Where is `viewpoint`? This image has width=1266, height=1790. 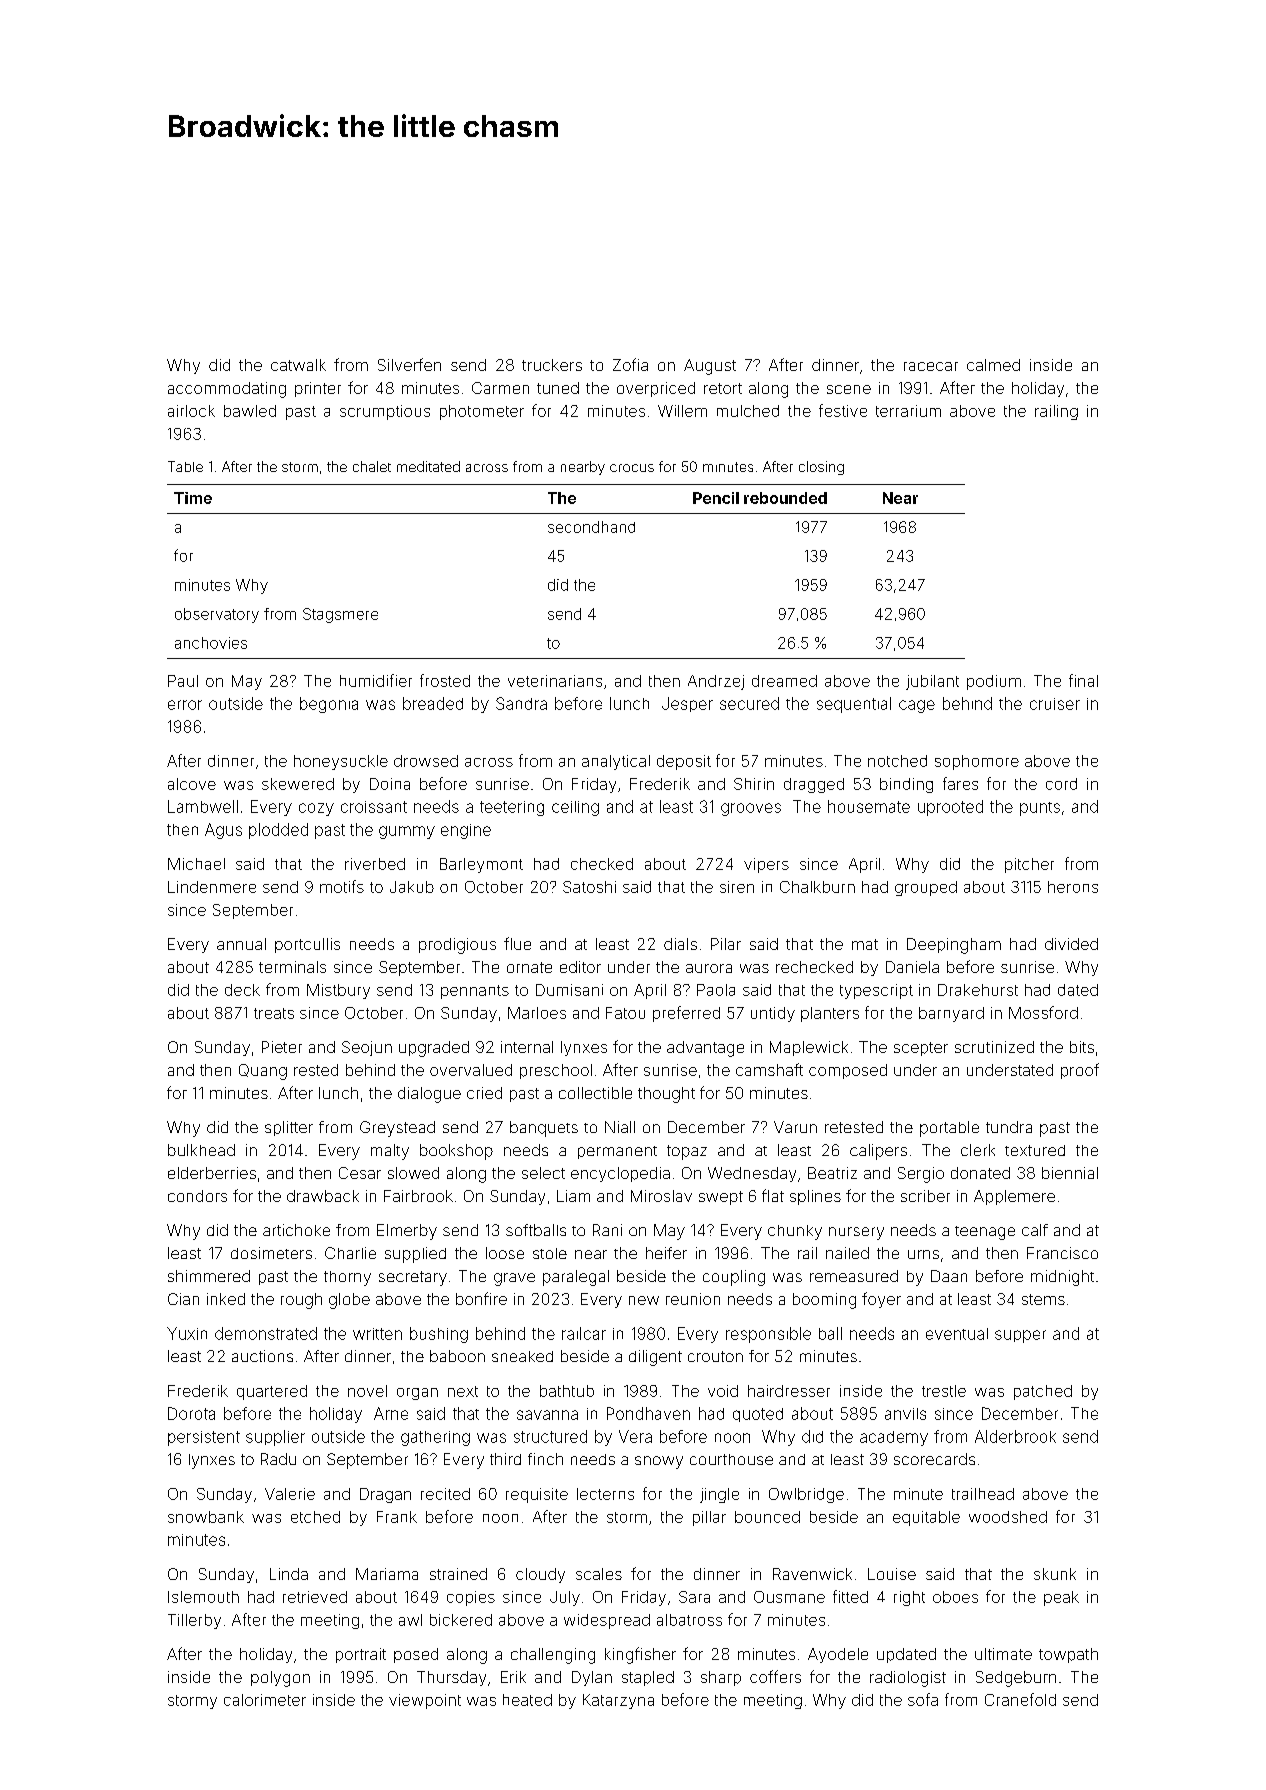
viewpoint is located at coordinates (425, 1701).
